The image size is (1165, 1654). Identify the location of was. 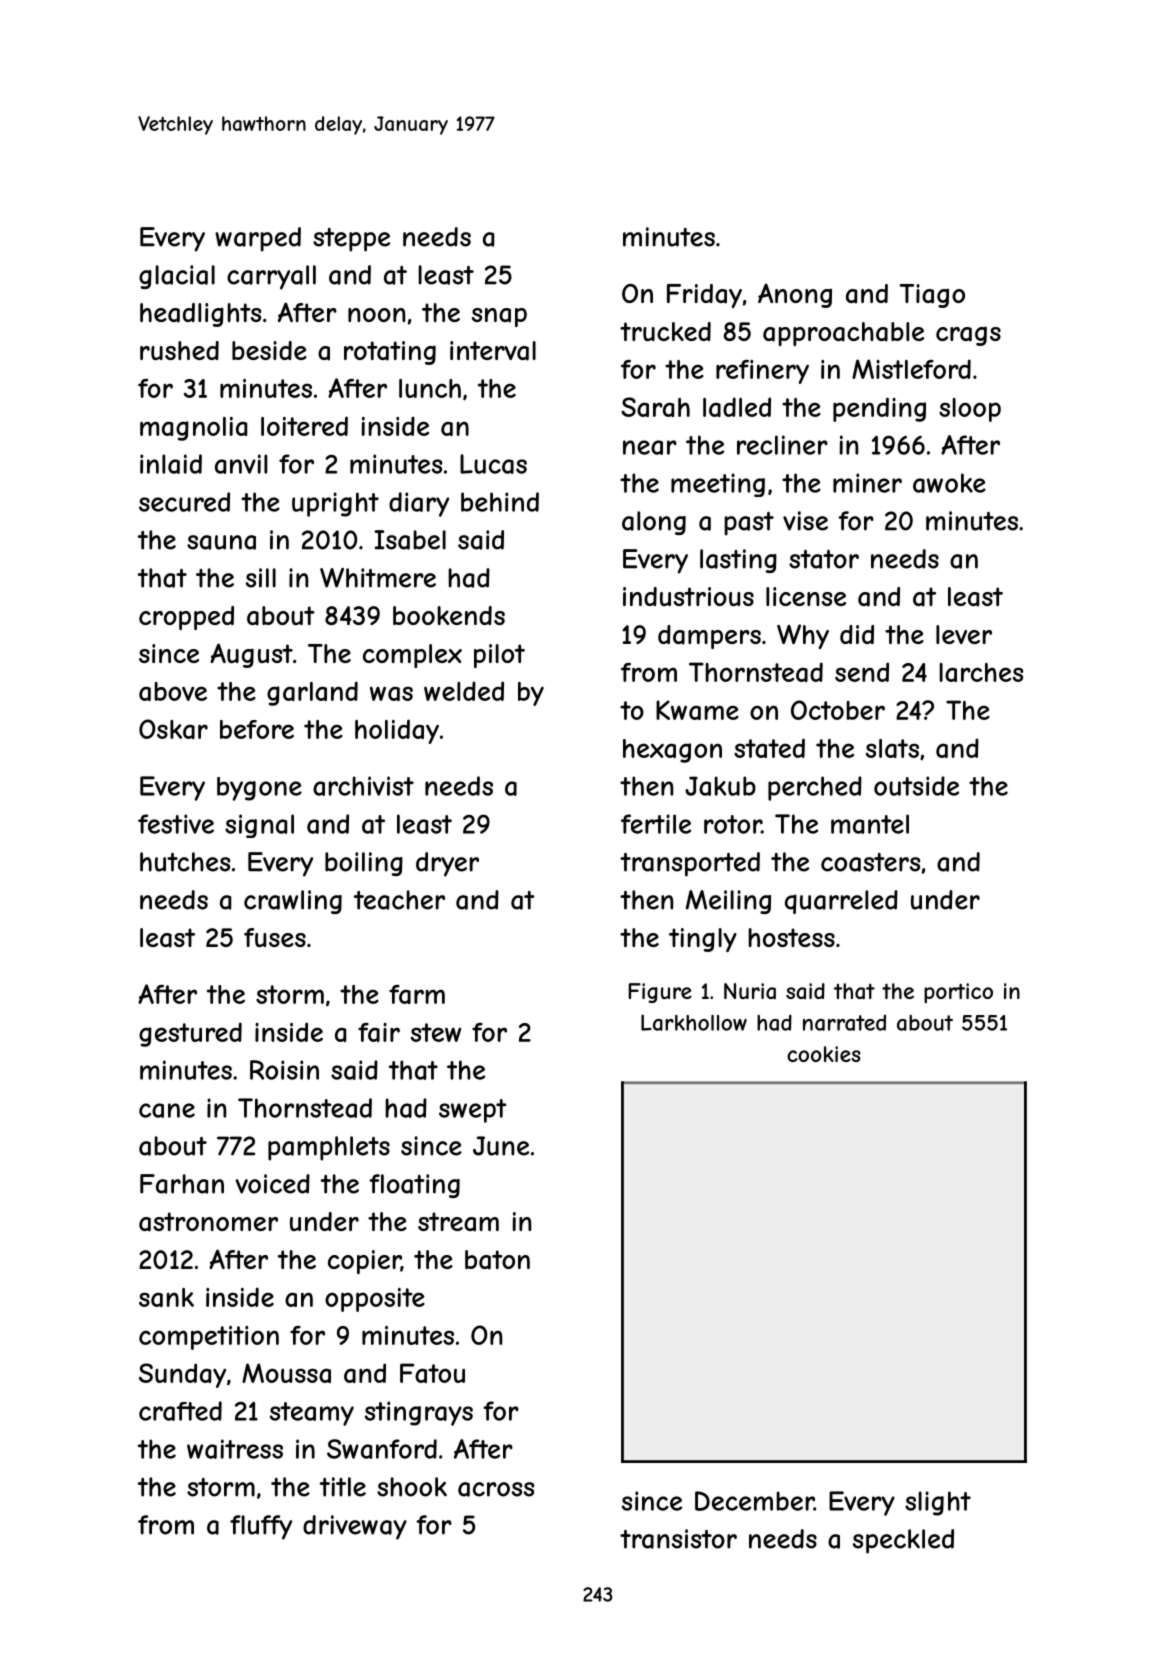
(391, 693).
